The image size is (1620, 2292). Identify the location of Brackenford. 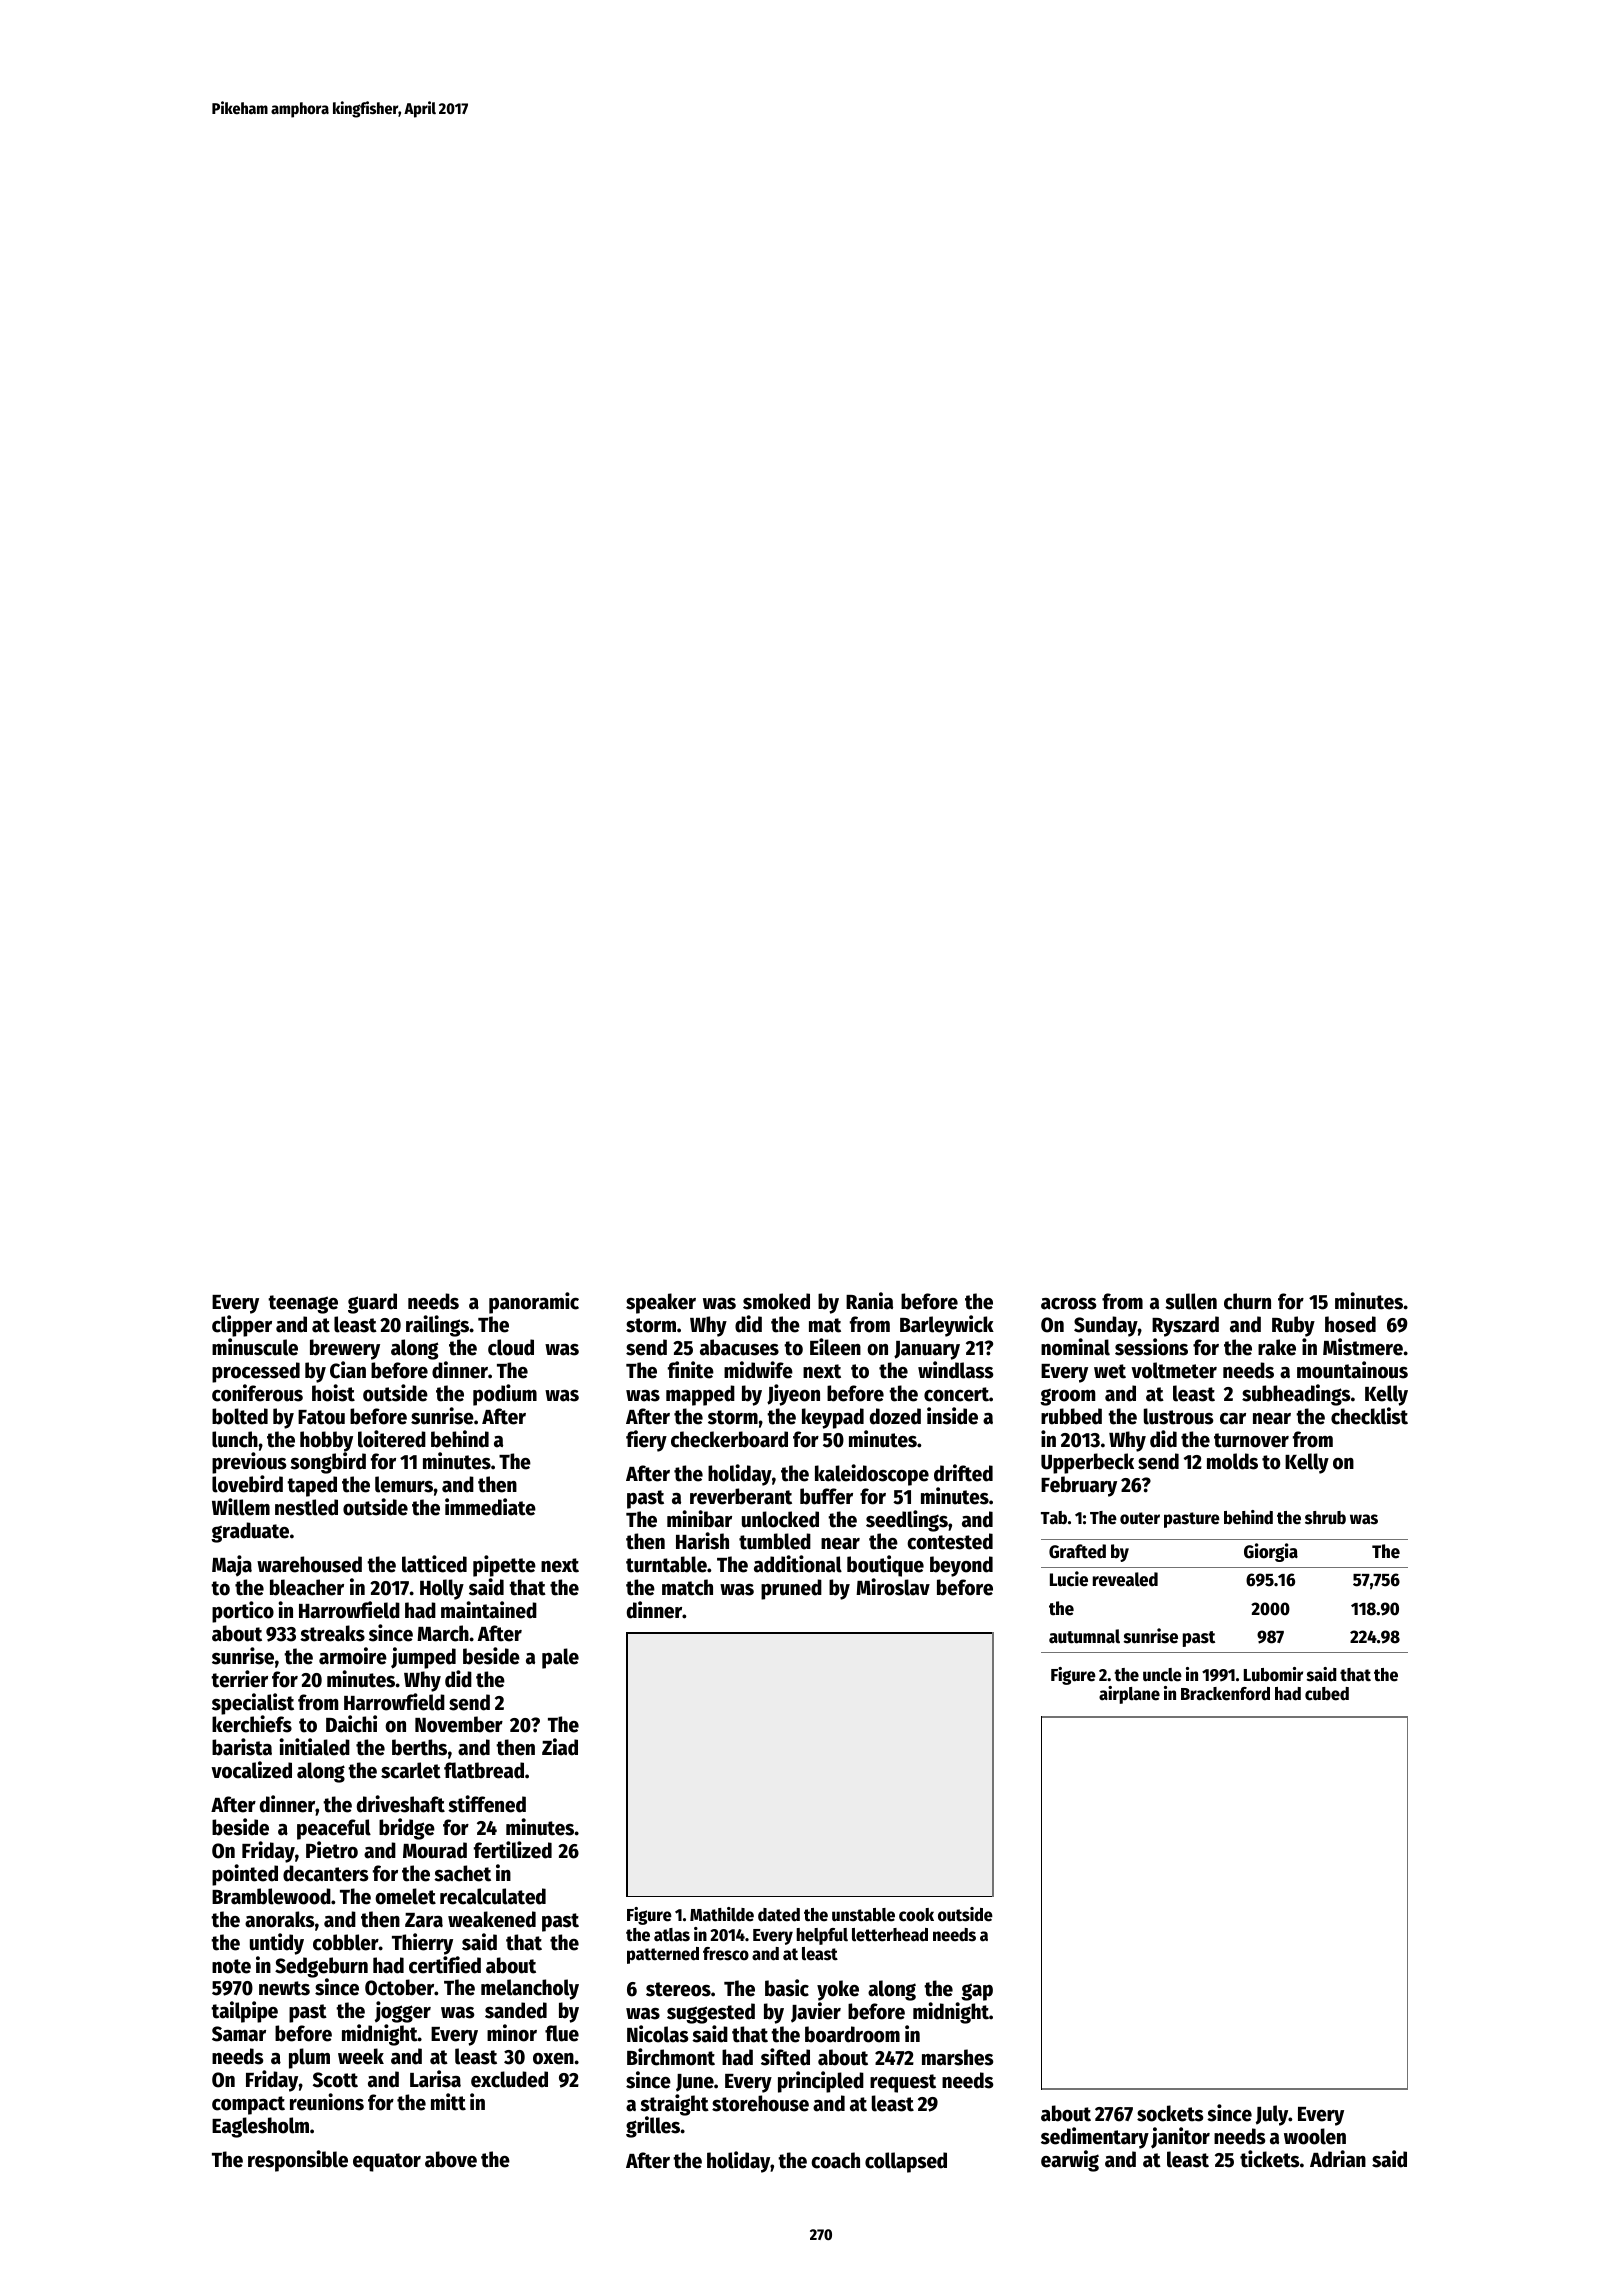
(1225, 1694).
